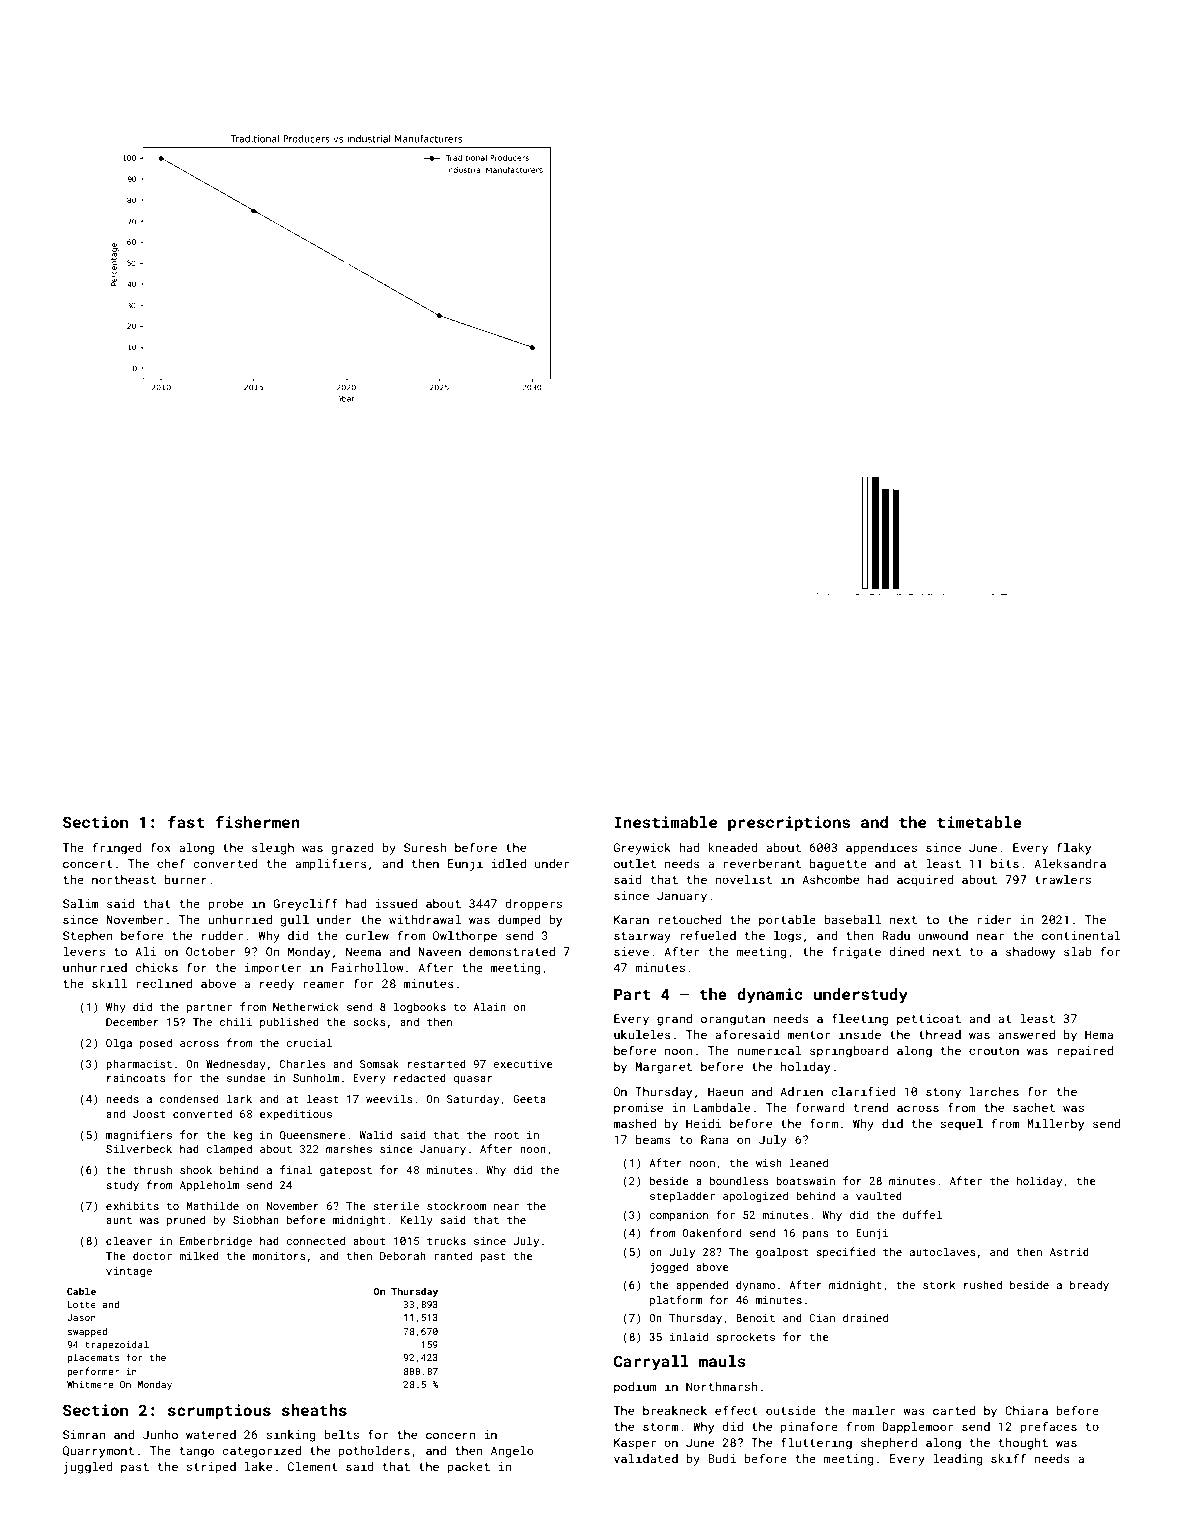 The image size is (1184, 1532). Describe the element at coordinates (860, 1019) in the page. I see `fleeting` at that location.
